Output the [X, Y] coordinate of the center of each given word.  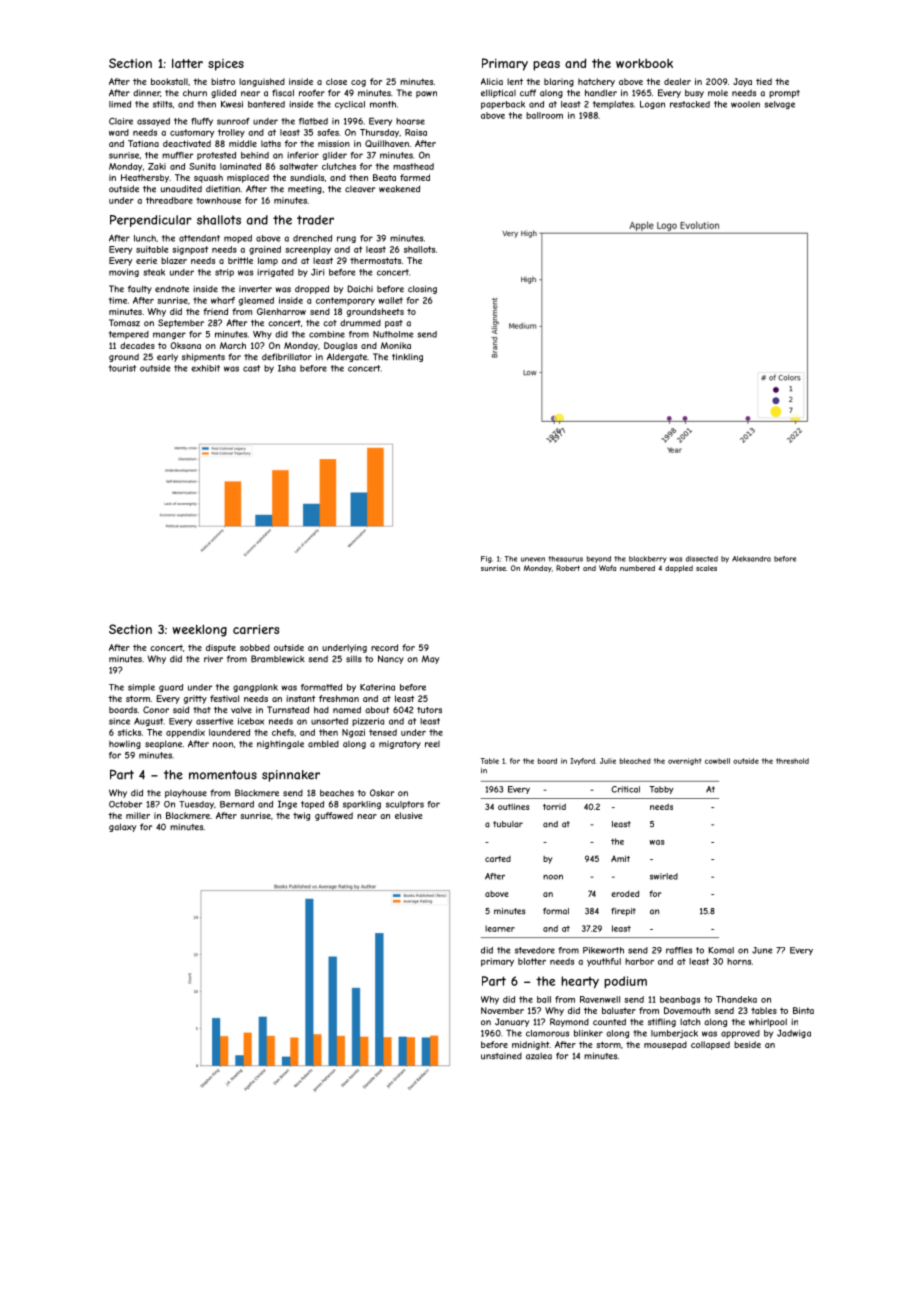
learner [500, 928]
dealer [677, 81]
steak [154, 272]
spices [226, 65]
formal [556, 911]
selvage [779, 105]
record [384, 647]
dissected [702, 559]
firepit [623, 912]
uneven [533, 559]
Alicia [492, 81]
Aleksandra [751, 559]
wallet [390, 300]
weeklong [200, 631]
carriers [256, 629]
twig [301, 816]
